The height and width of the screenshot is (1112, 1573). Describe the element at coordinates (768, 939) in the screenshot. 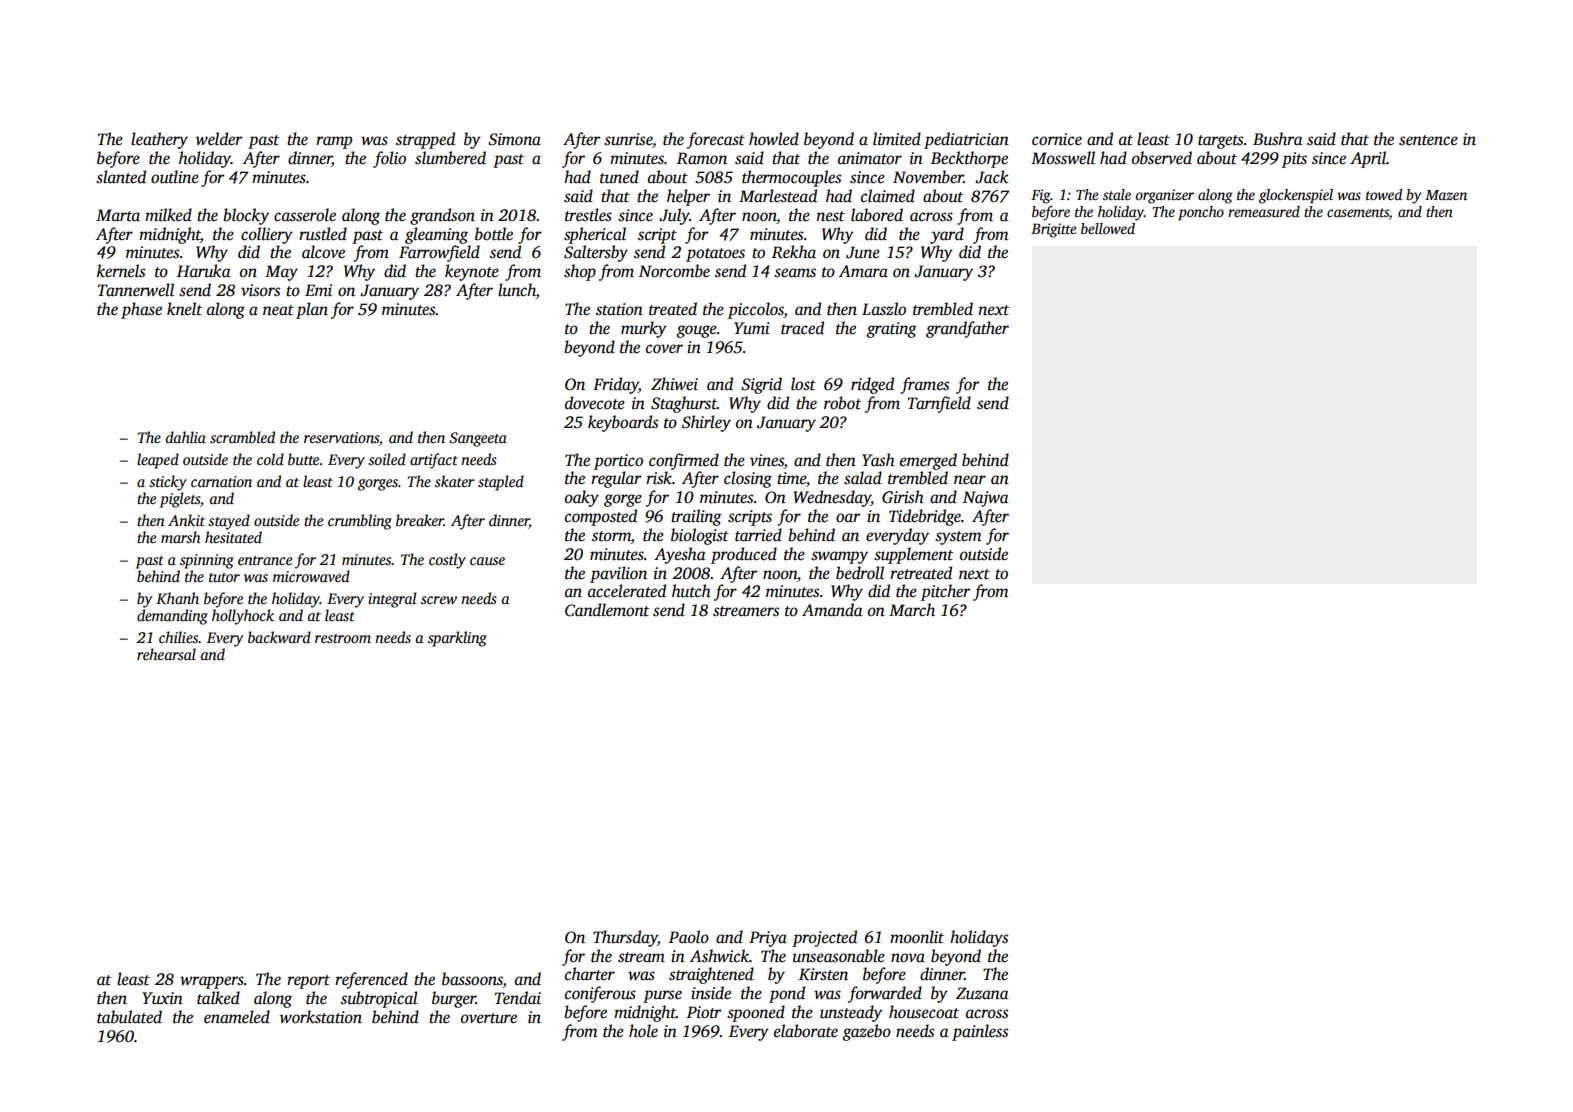

I see `Priya` at that location.
